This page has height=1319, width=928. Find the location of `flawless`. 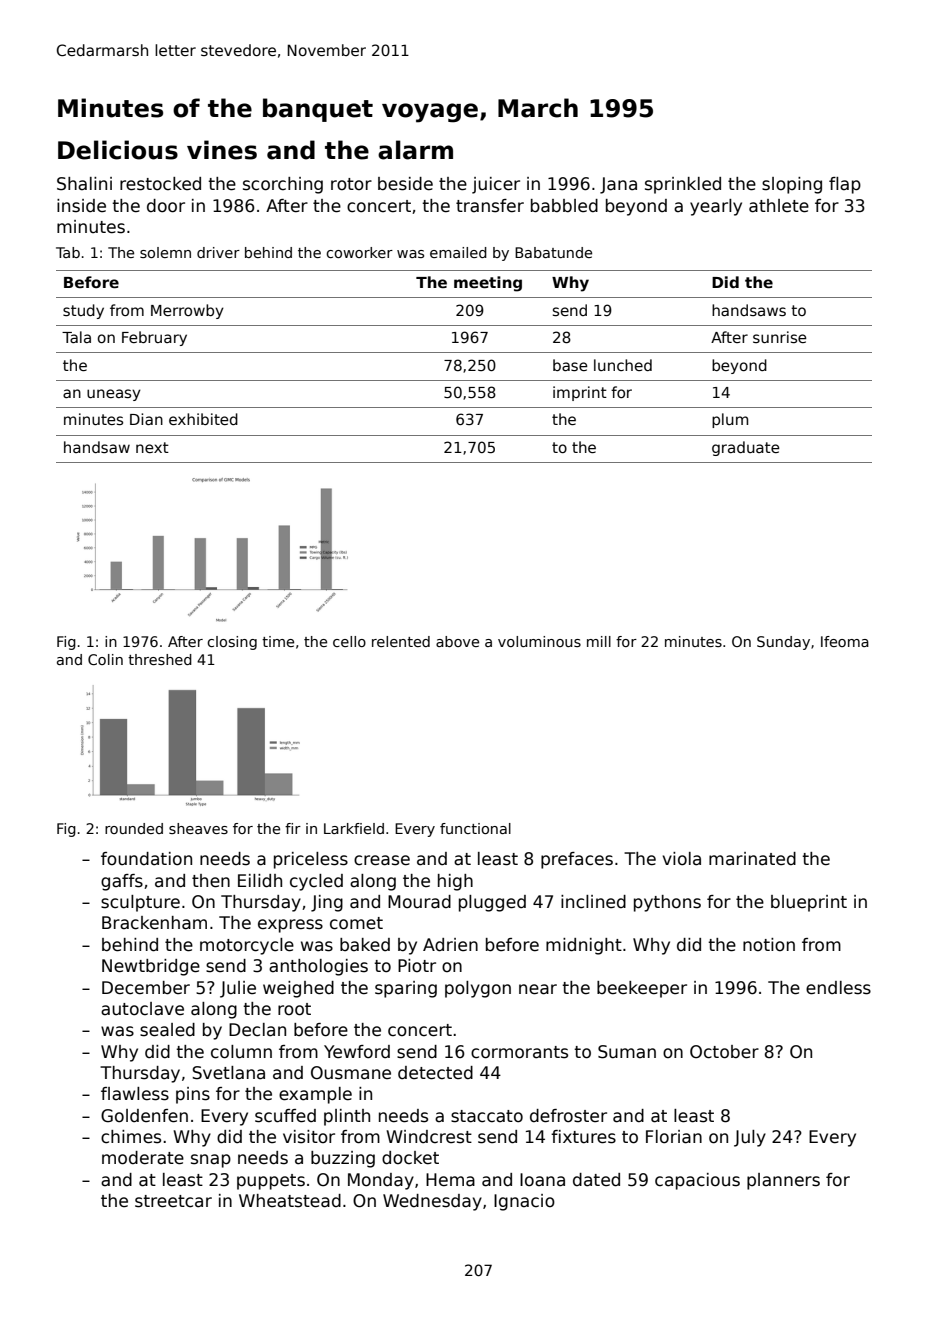

flawless is located at coordinates (135, 1094).
